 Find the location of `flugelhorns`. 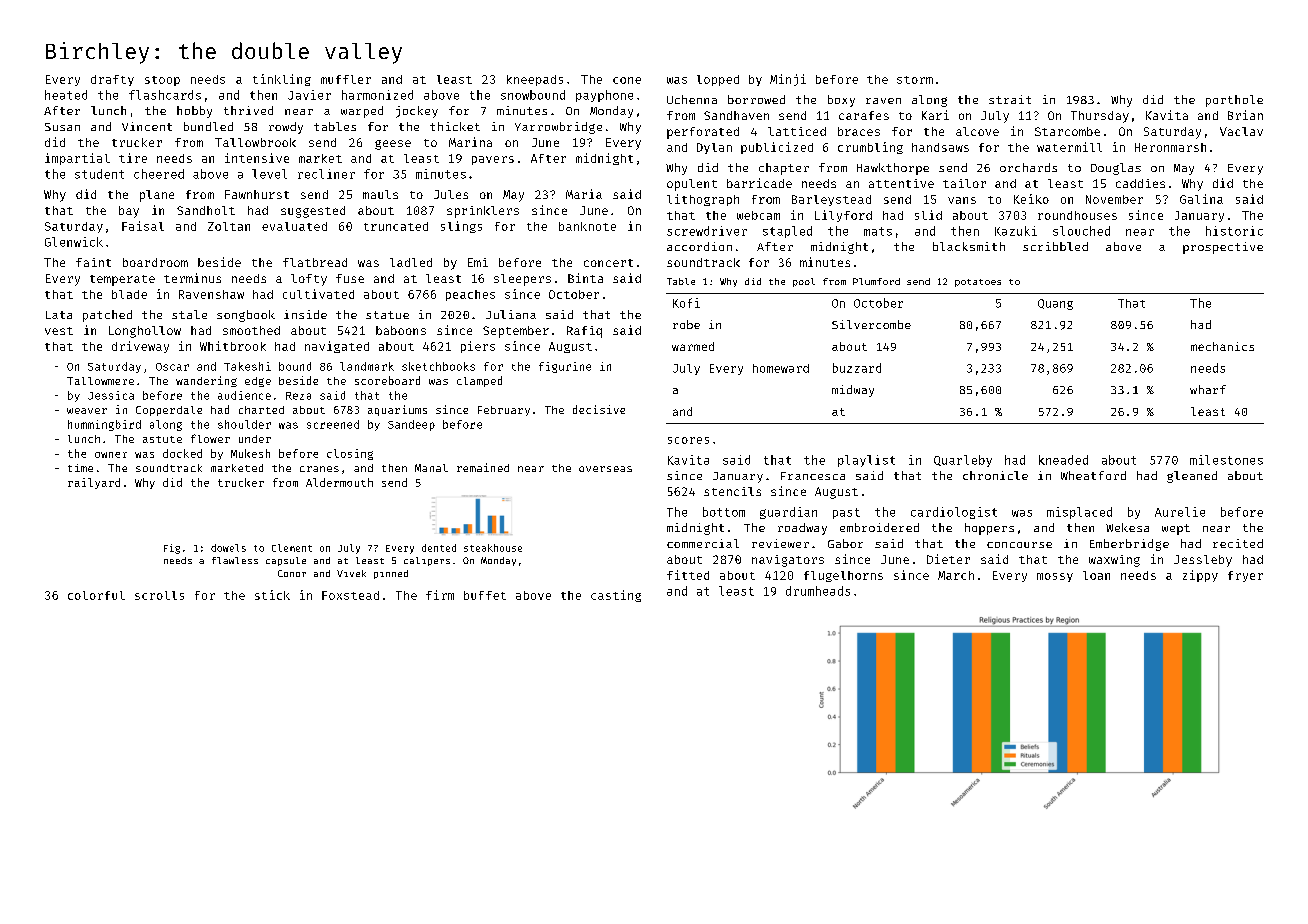

flugelhorns is located at coordinates (843, 576).
